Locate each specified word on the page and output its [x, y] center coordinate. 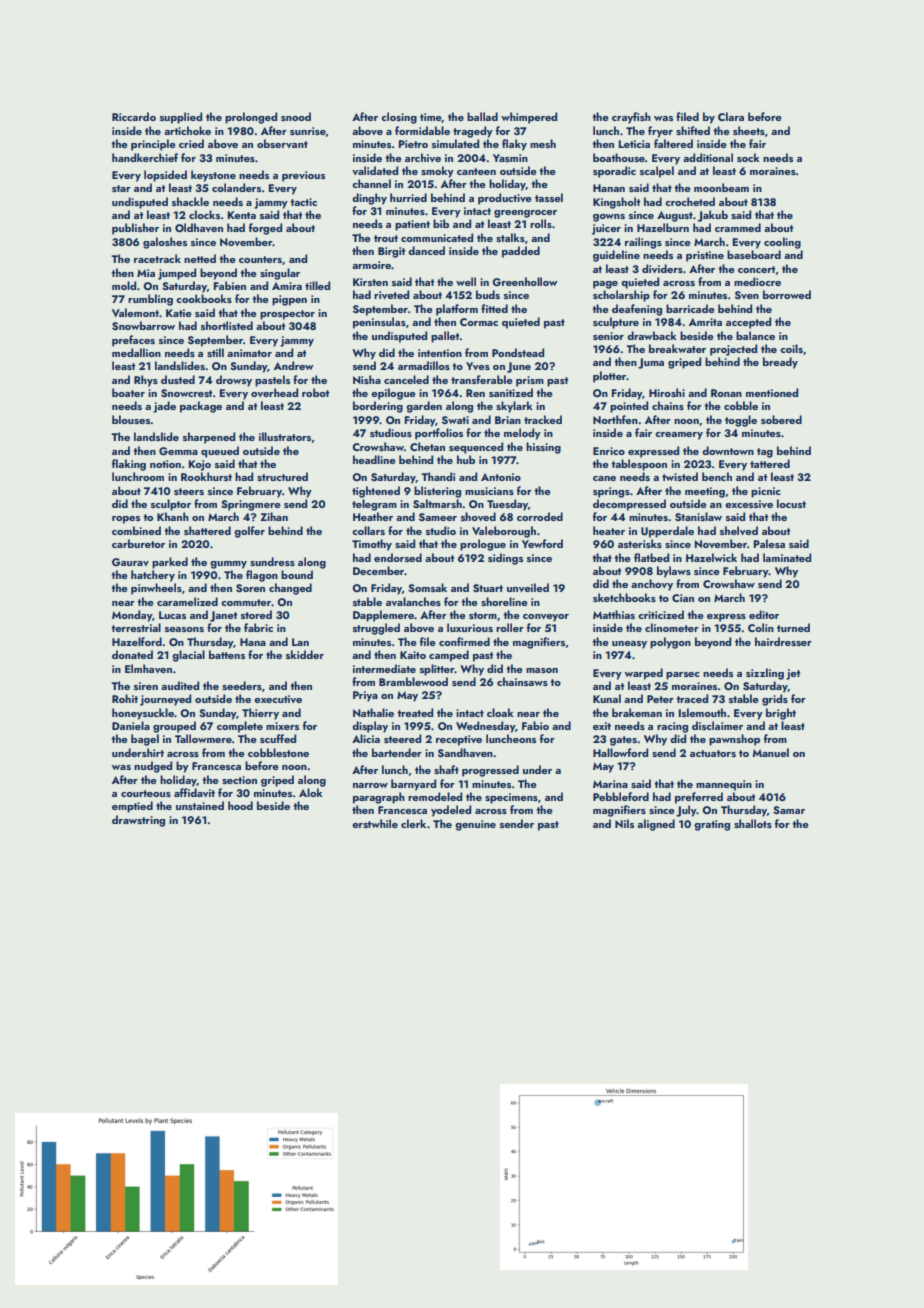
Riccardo [134, 116]
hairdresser [783, 641]
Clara [731, 116]
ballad [482, 116]
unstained [200, 805]
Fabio [535, 725]
